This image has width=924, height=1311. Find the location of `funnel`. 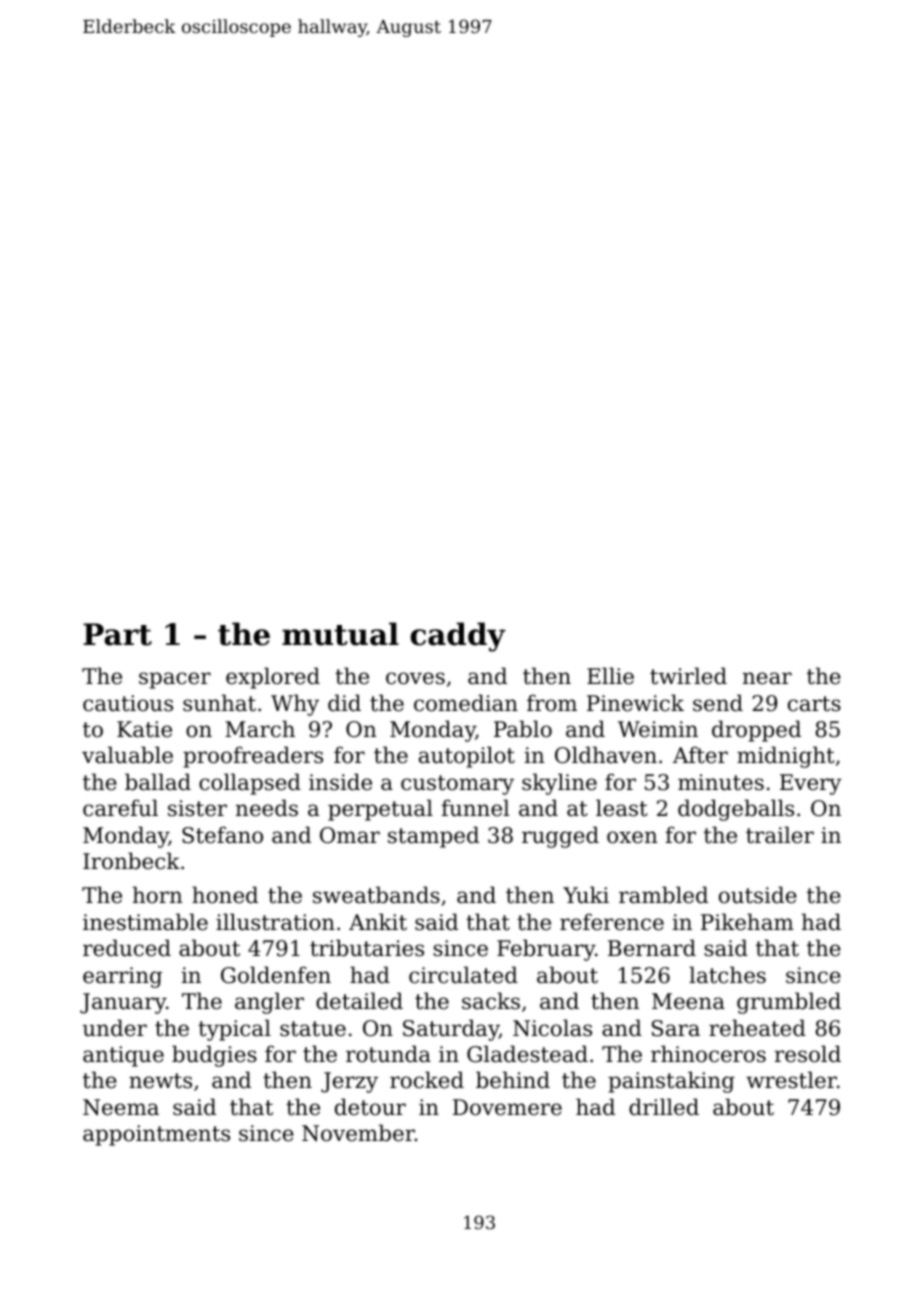

funnel is located at coordinates (475, 808).
